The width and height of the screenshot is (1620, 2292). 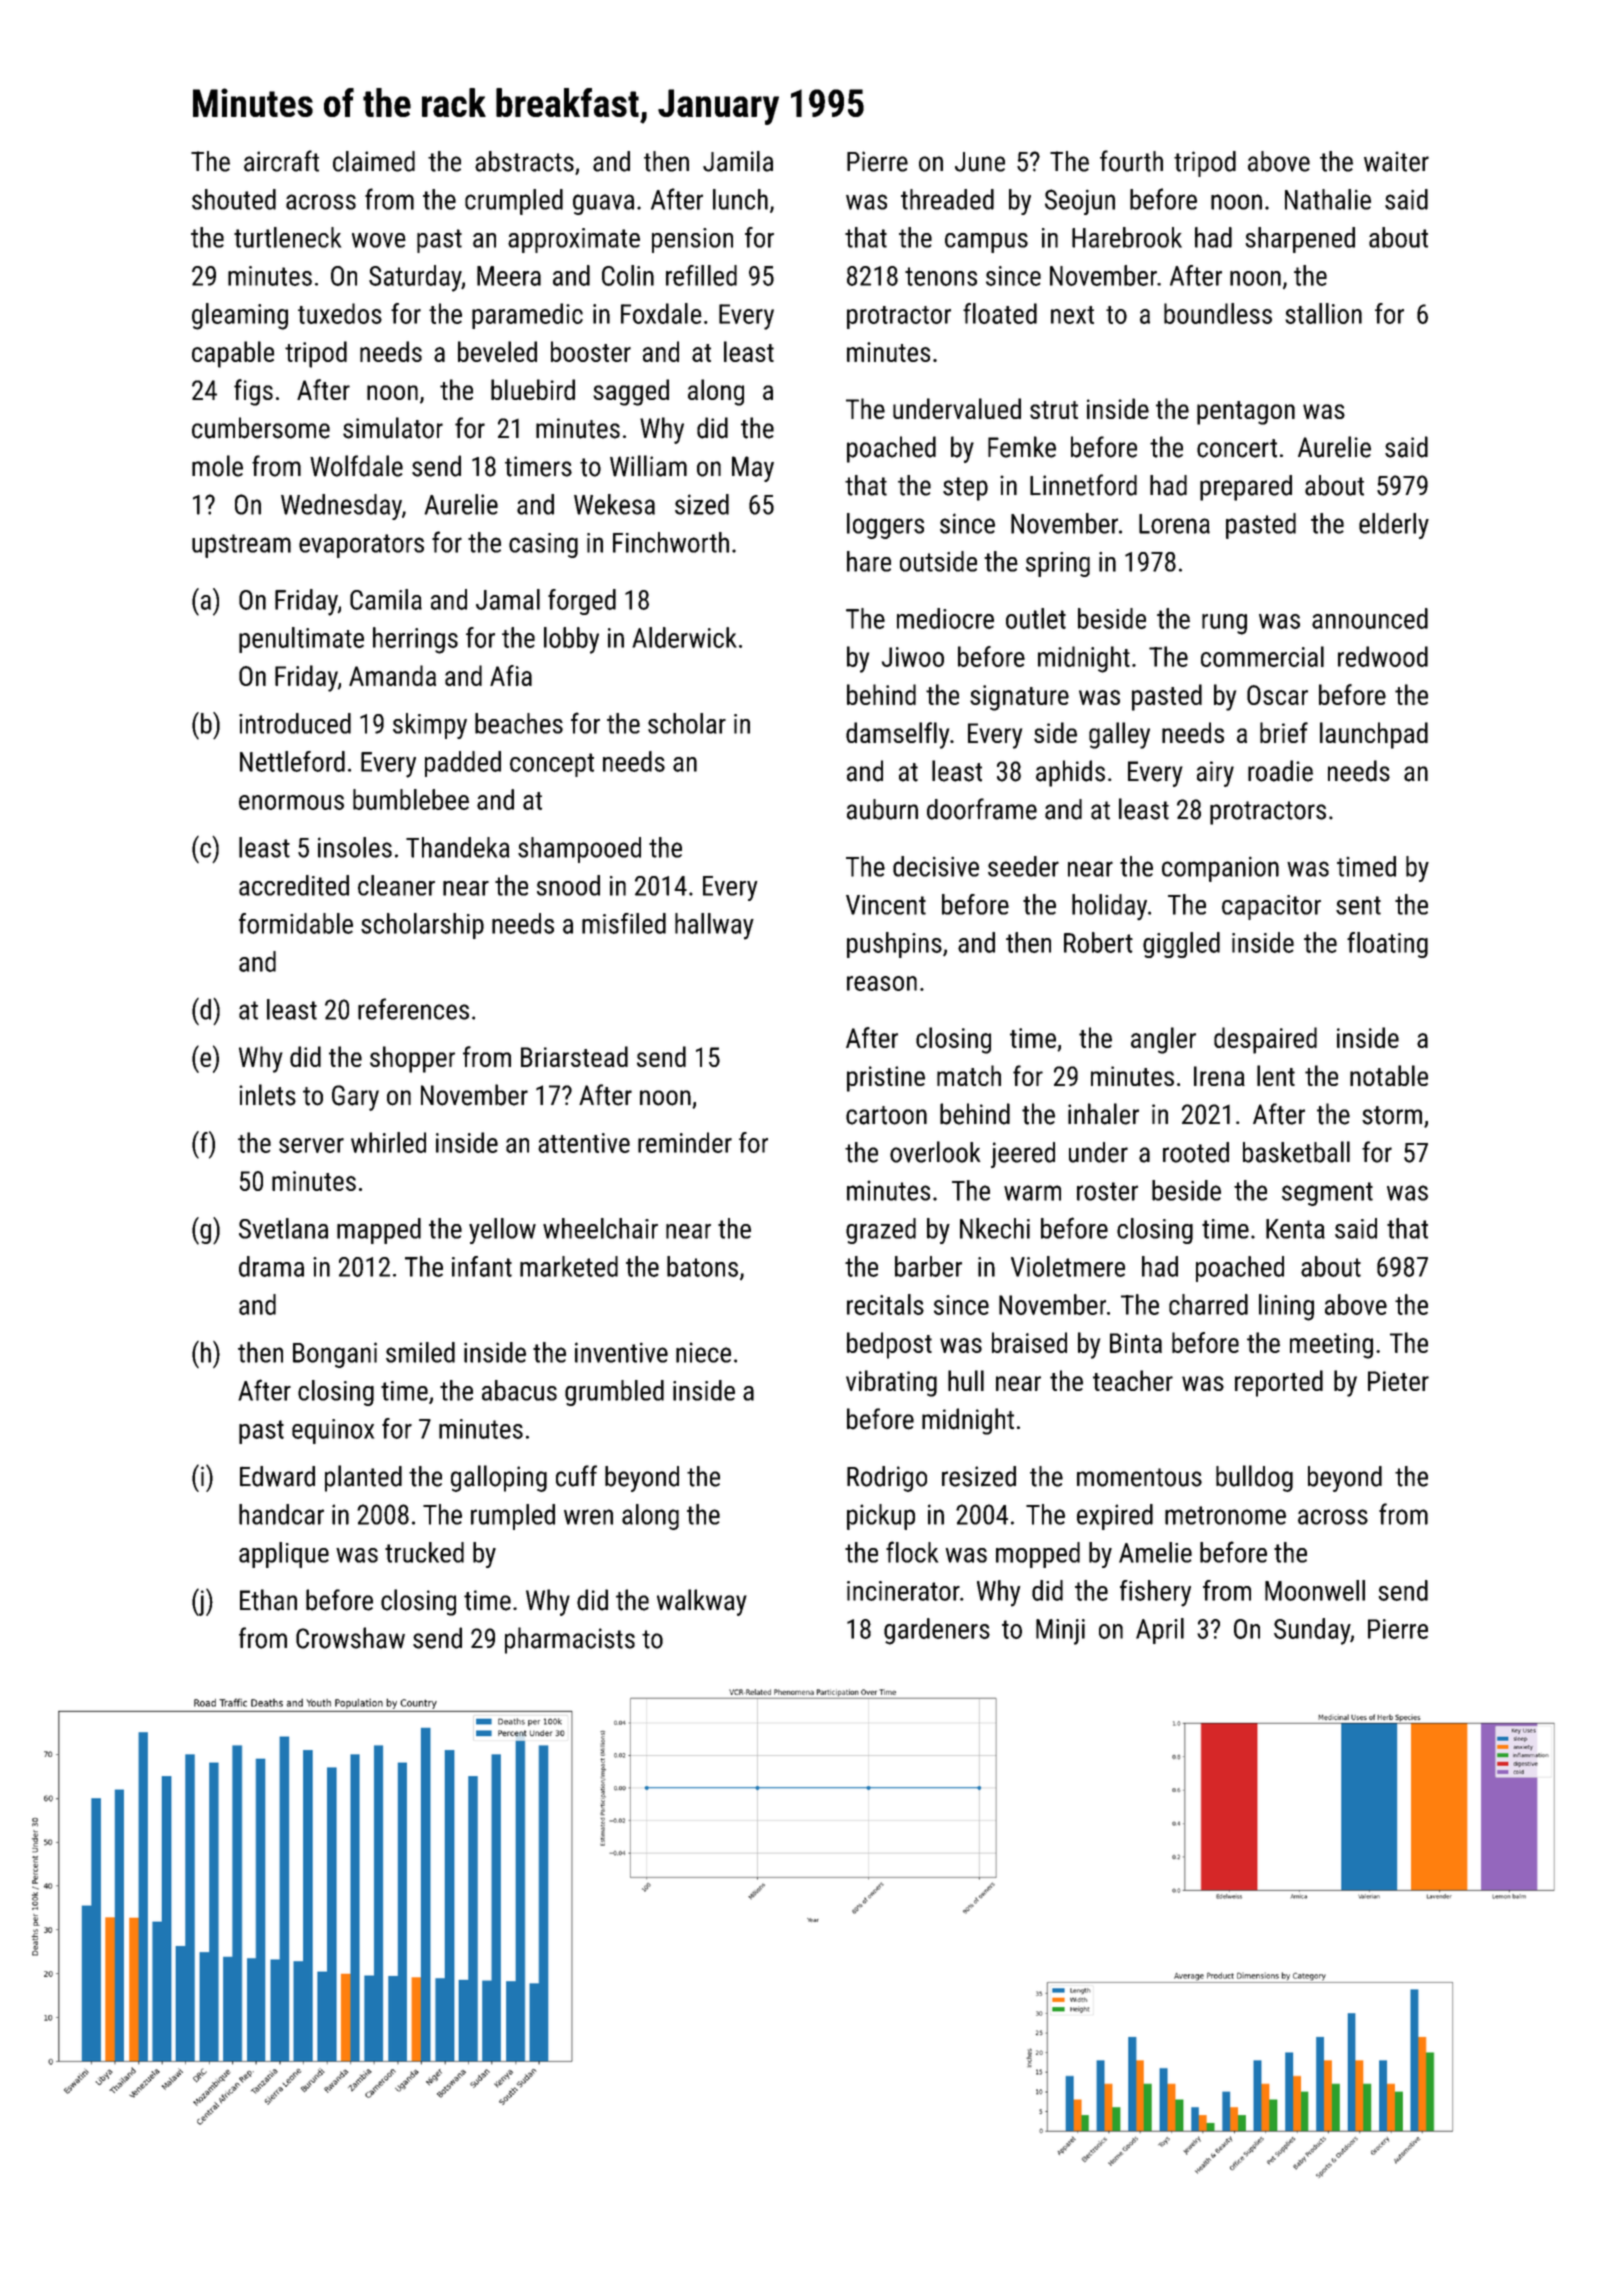 What do you see at coordinates (579, 850) in the screenshot?
I see `shampooed` at bounding box center [579, 850].
